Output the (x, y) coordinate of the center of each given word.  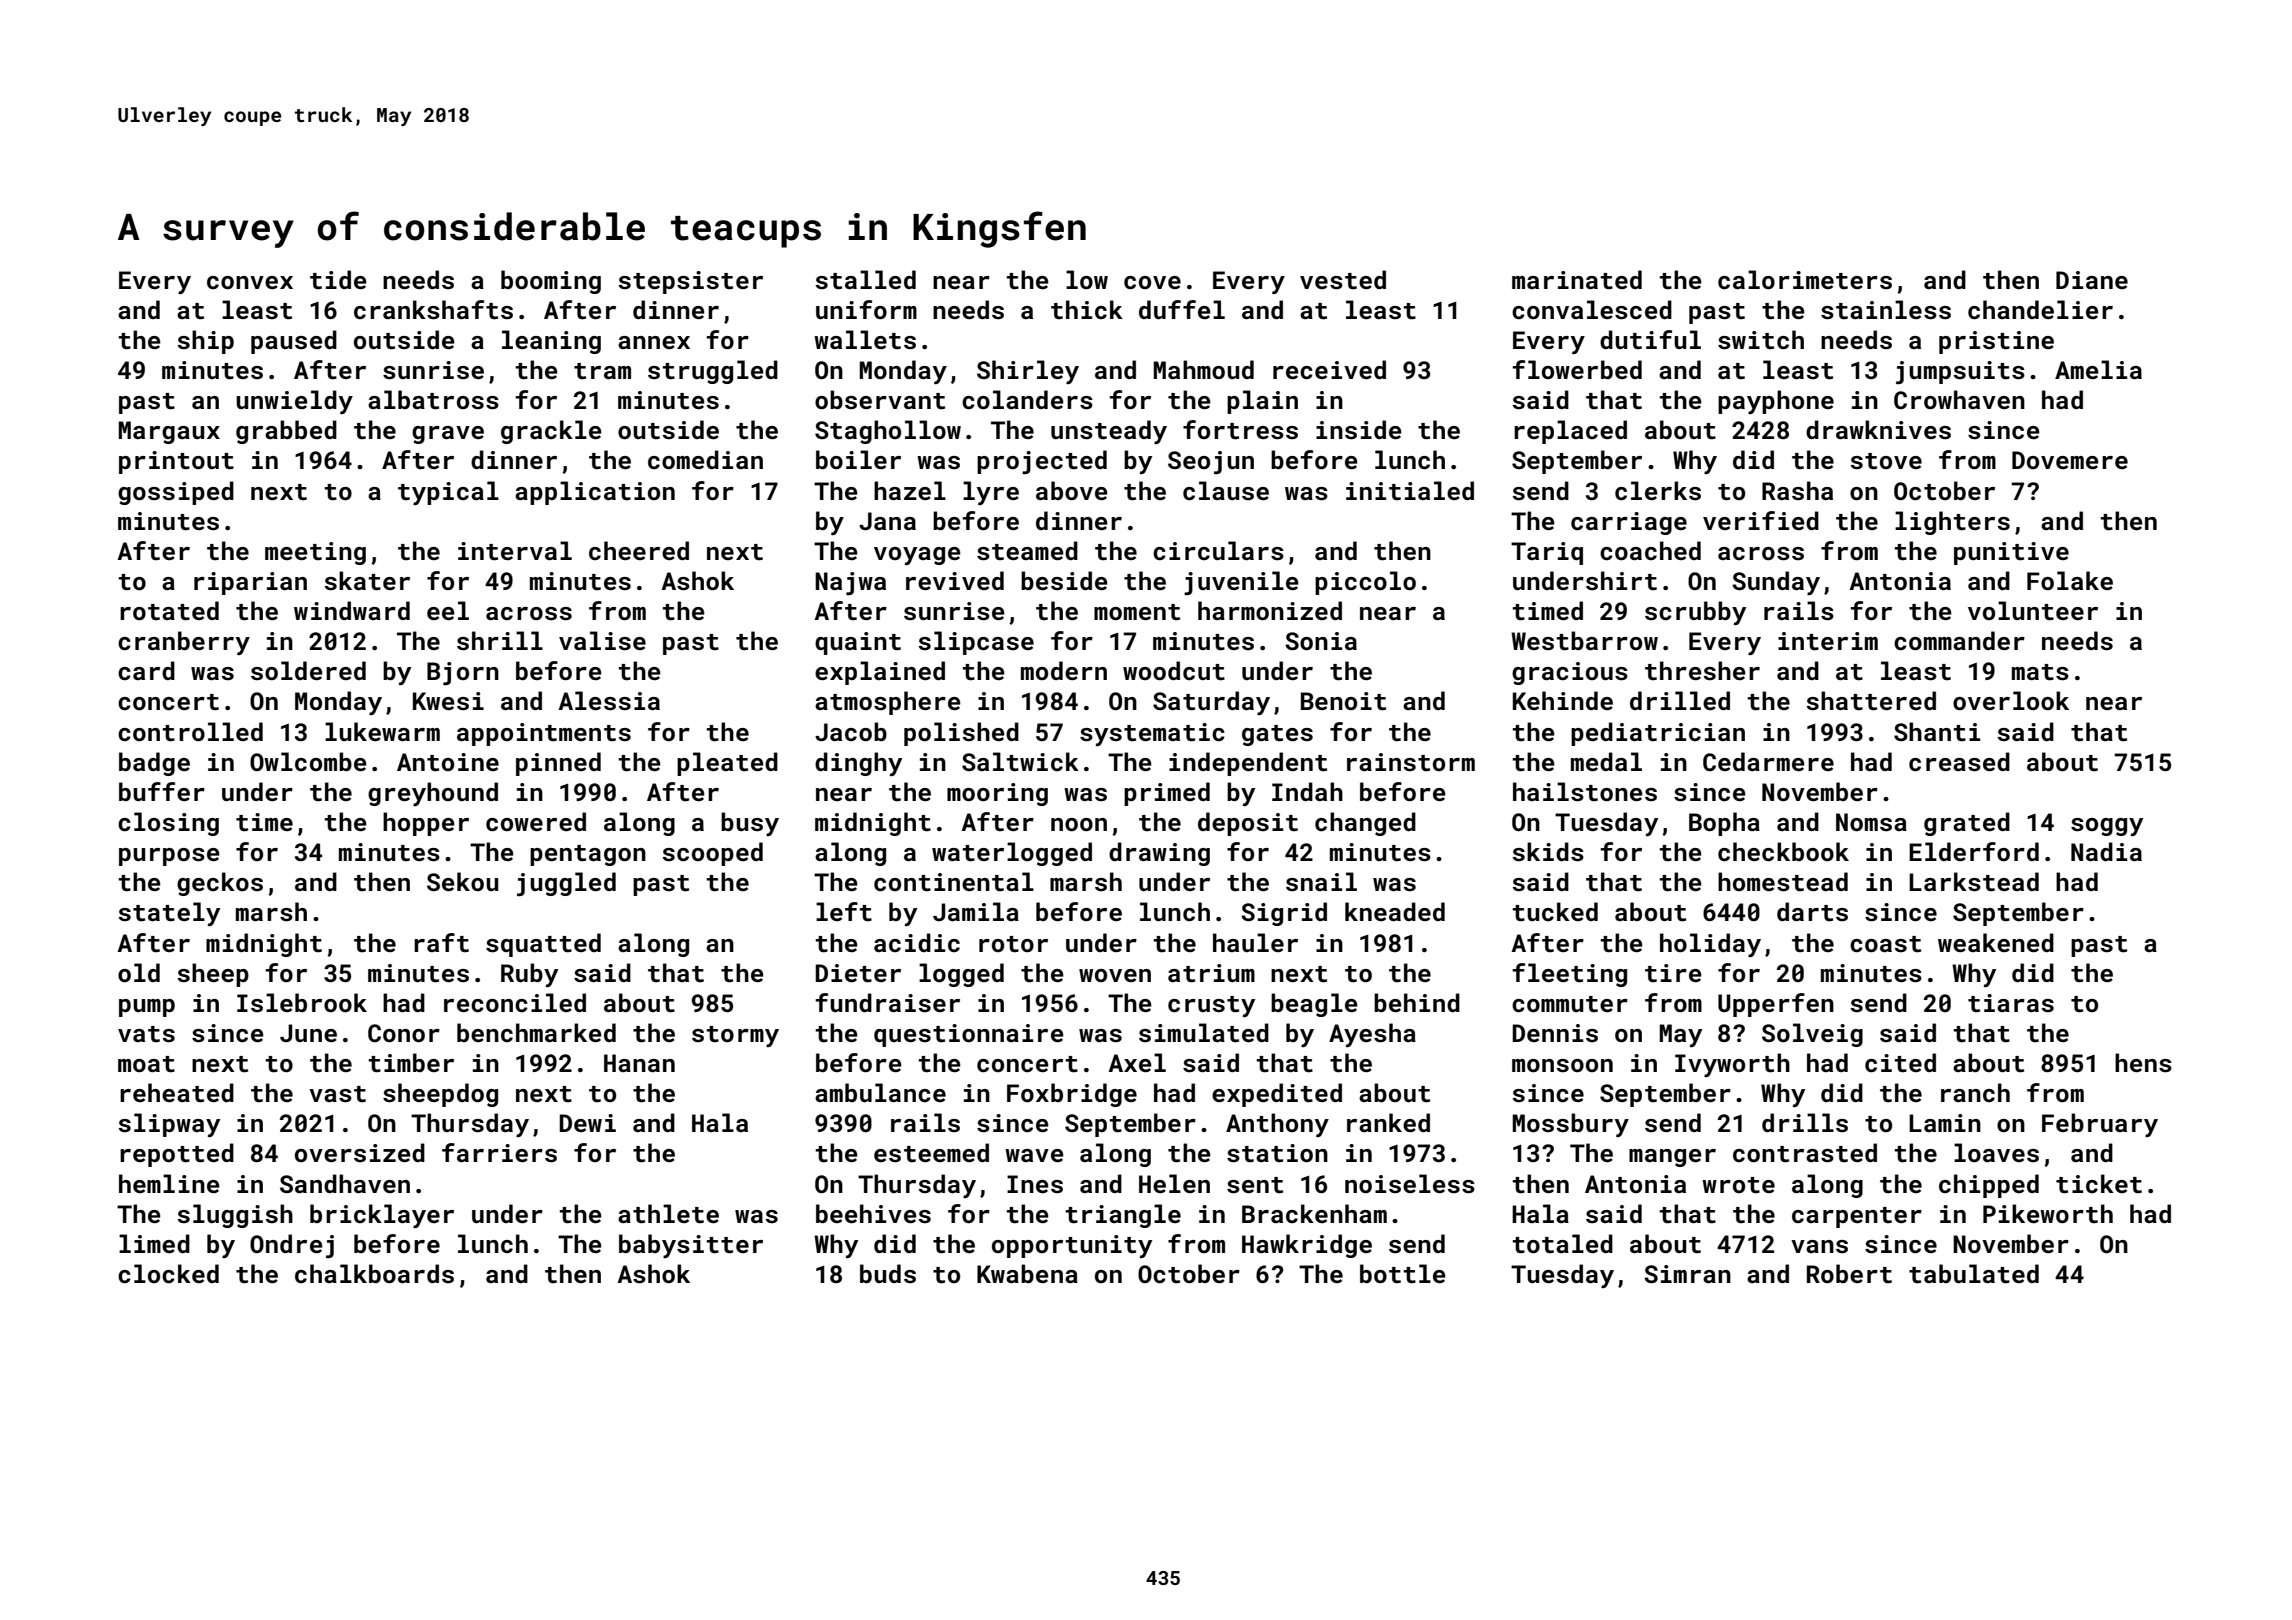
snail (1321, 882)
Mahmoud (1203, 369)
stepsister (691, 282)
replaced (1570, 432)
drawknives (1878, 430)
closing (168, 824)
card (146, 671)
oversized (360, 1153)
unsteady (1109, 432)
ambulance (880, 1093)
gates (1277, 735)
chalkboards (374, 1274)
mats (2040, 672)
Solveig (1812, 1035)
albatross (433, 400)
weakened (1996, 942)
